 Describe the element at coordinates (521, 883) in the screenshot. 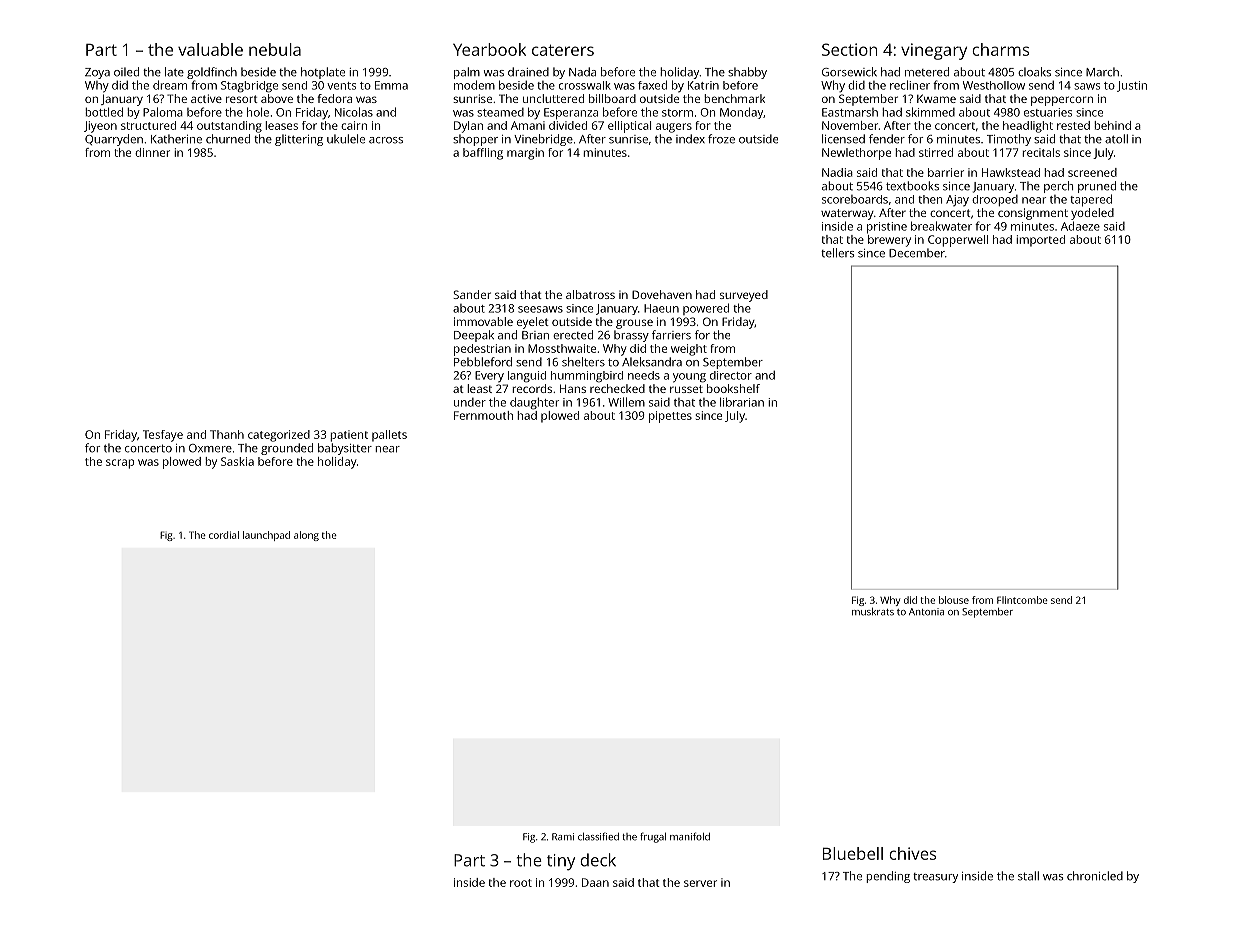

I see `root` at that location.
